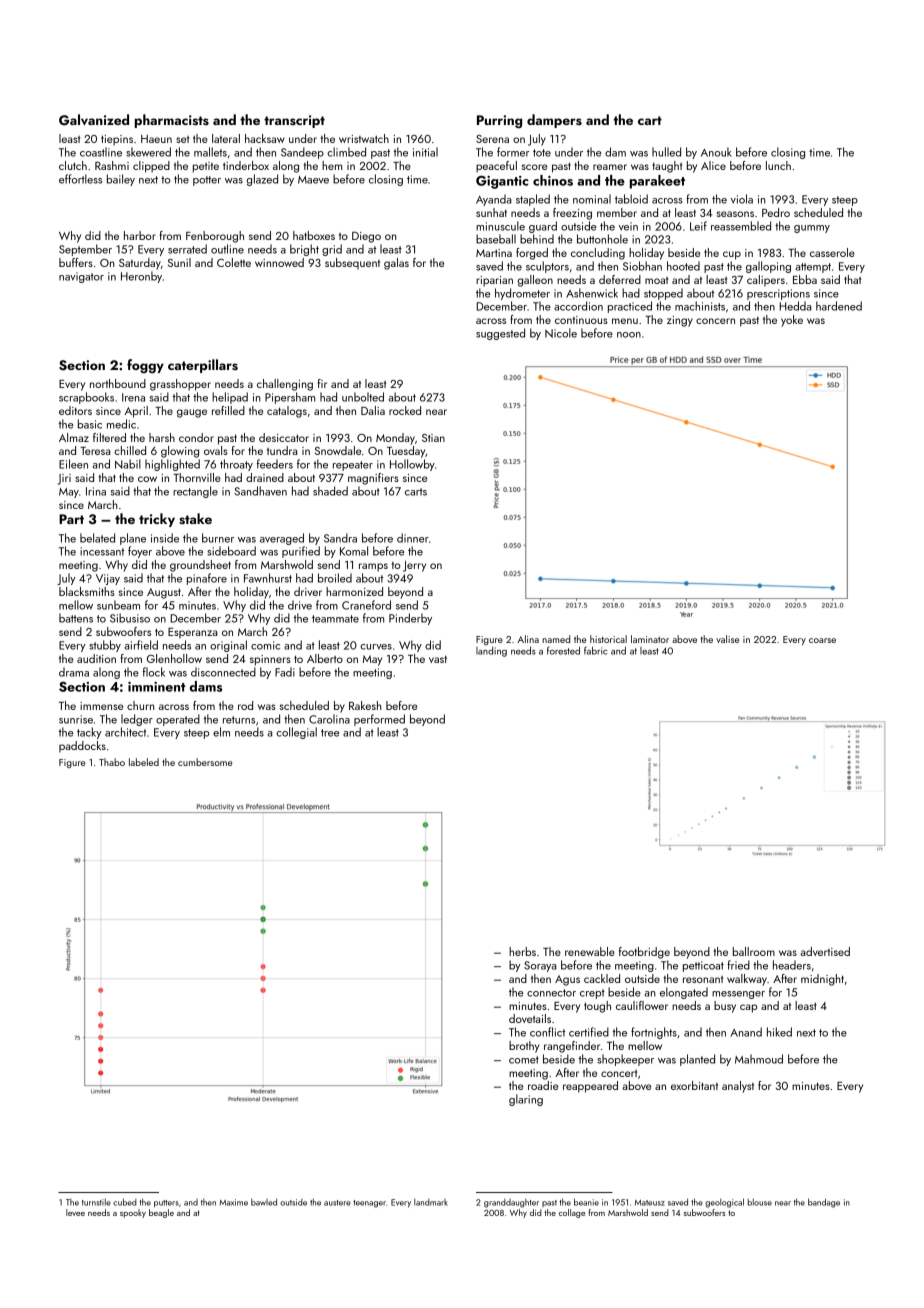  I want to click on Maxime, so click(234, 1202).
